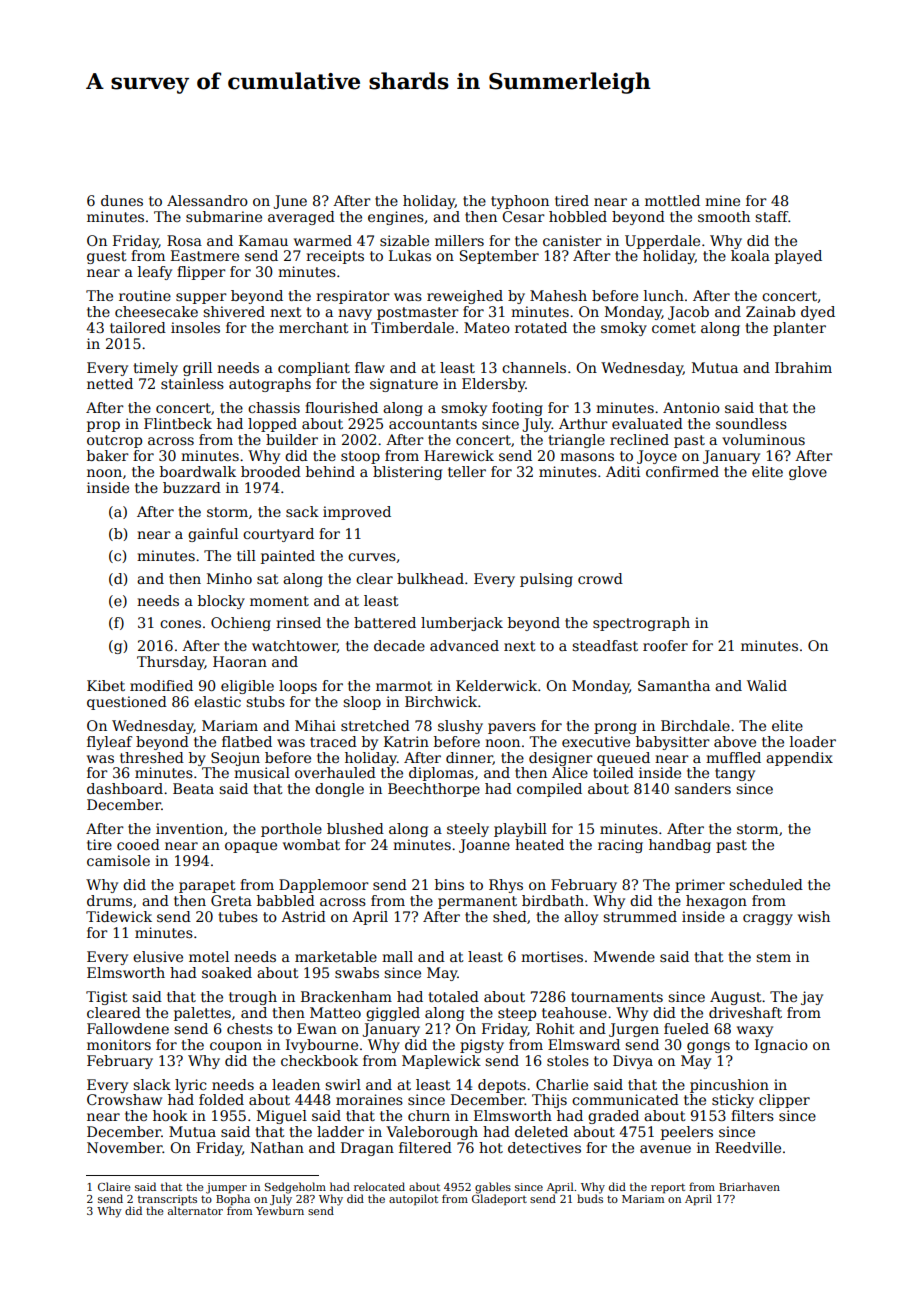 This screenshot has width=924, height=1308. Describe the element at coordinates (449, 884) in the screenshot. I see `bins` at that location.
